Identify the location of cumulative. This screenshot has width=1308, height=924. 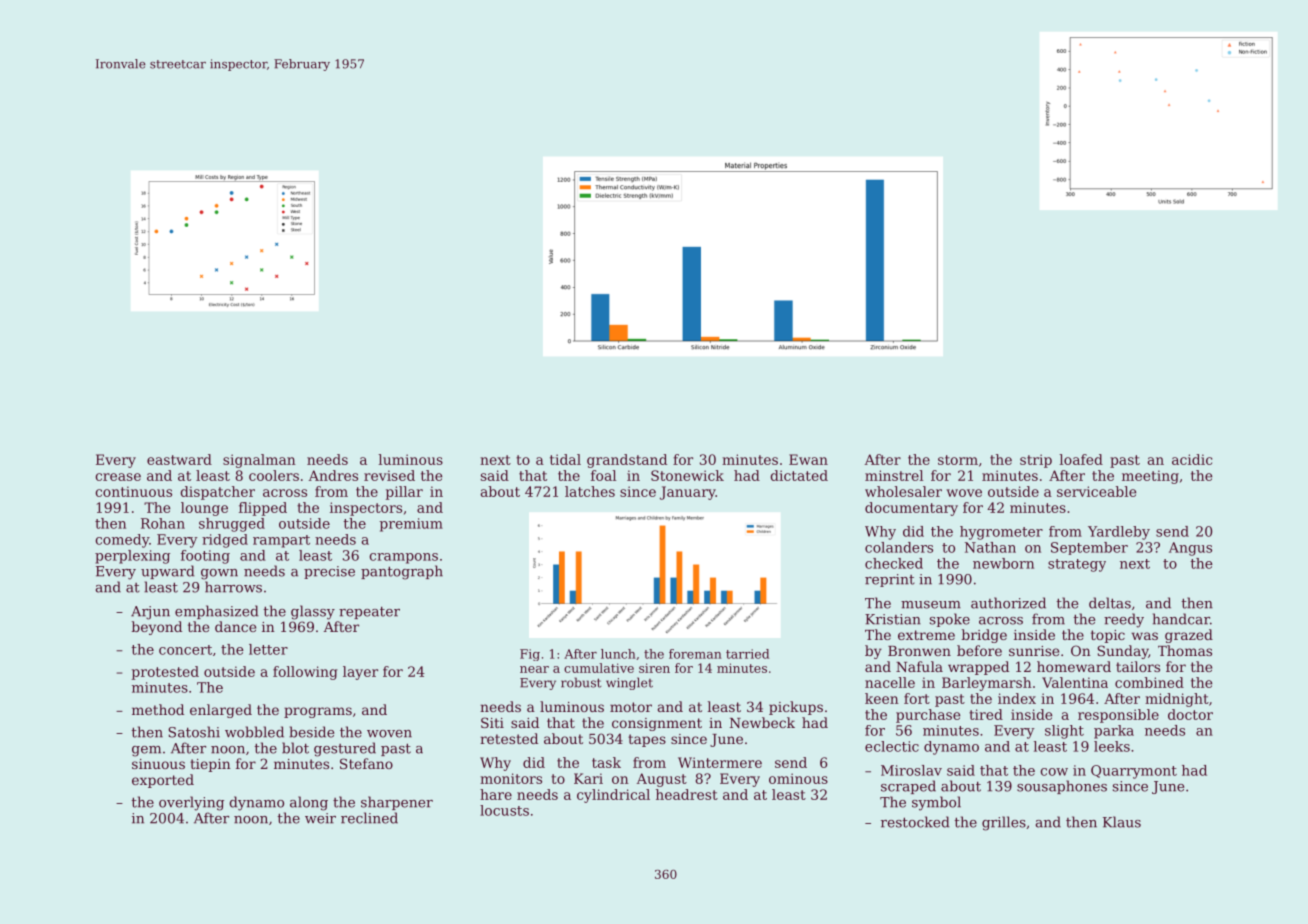
(599, 668).
